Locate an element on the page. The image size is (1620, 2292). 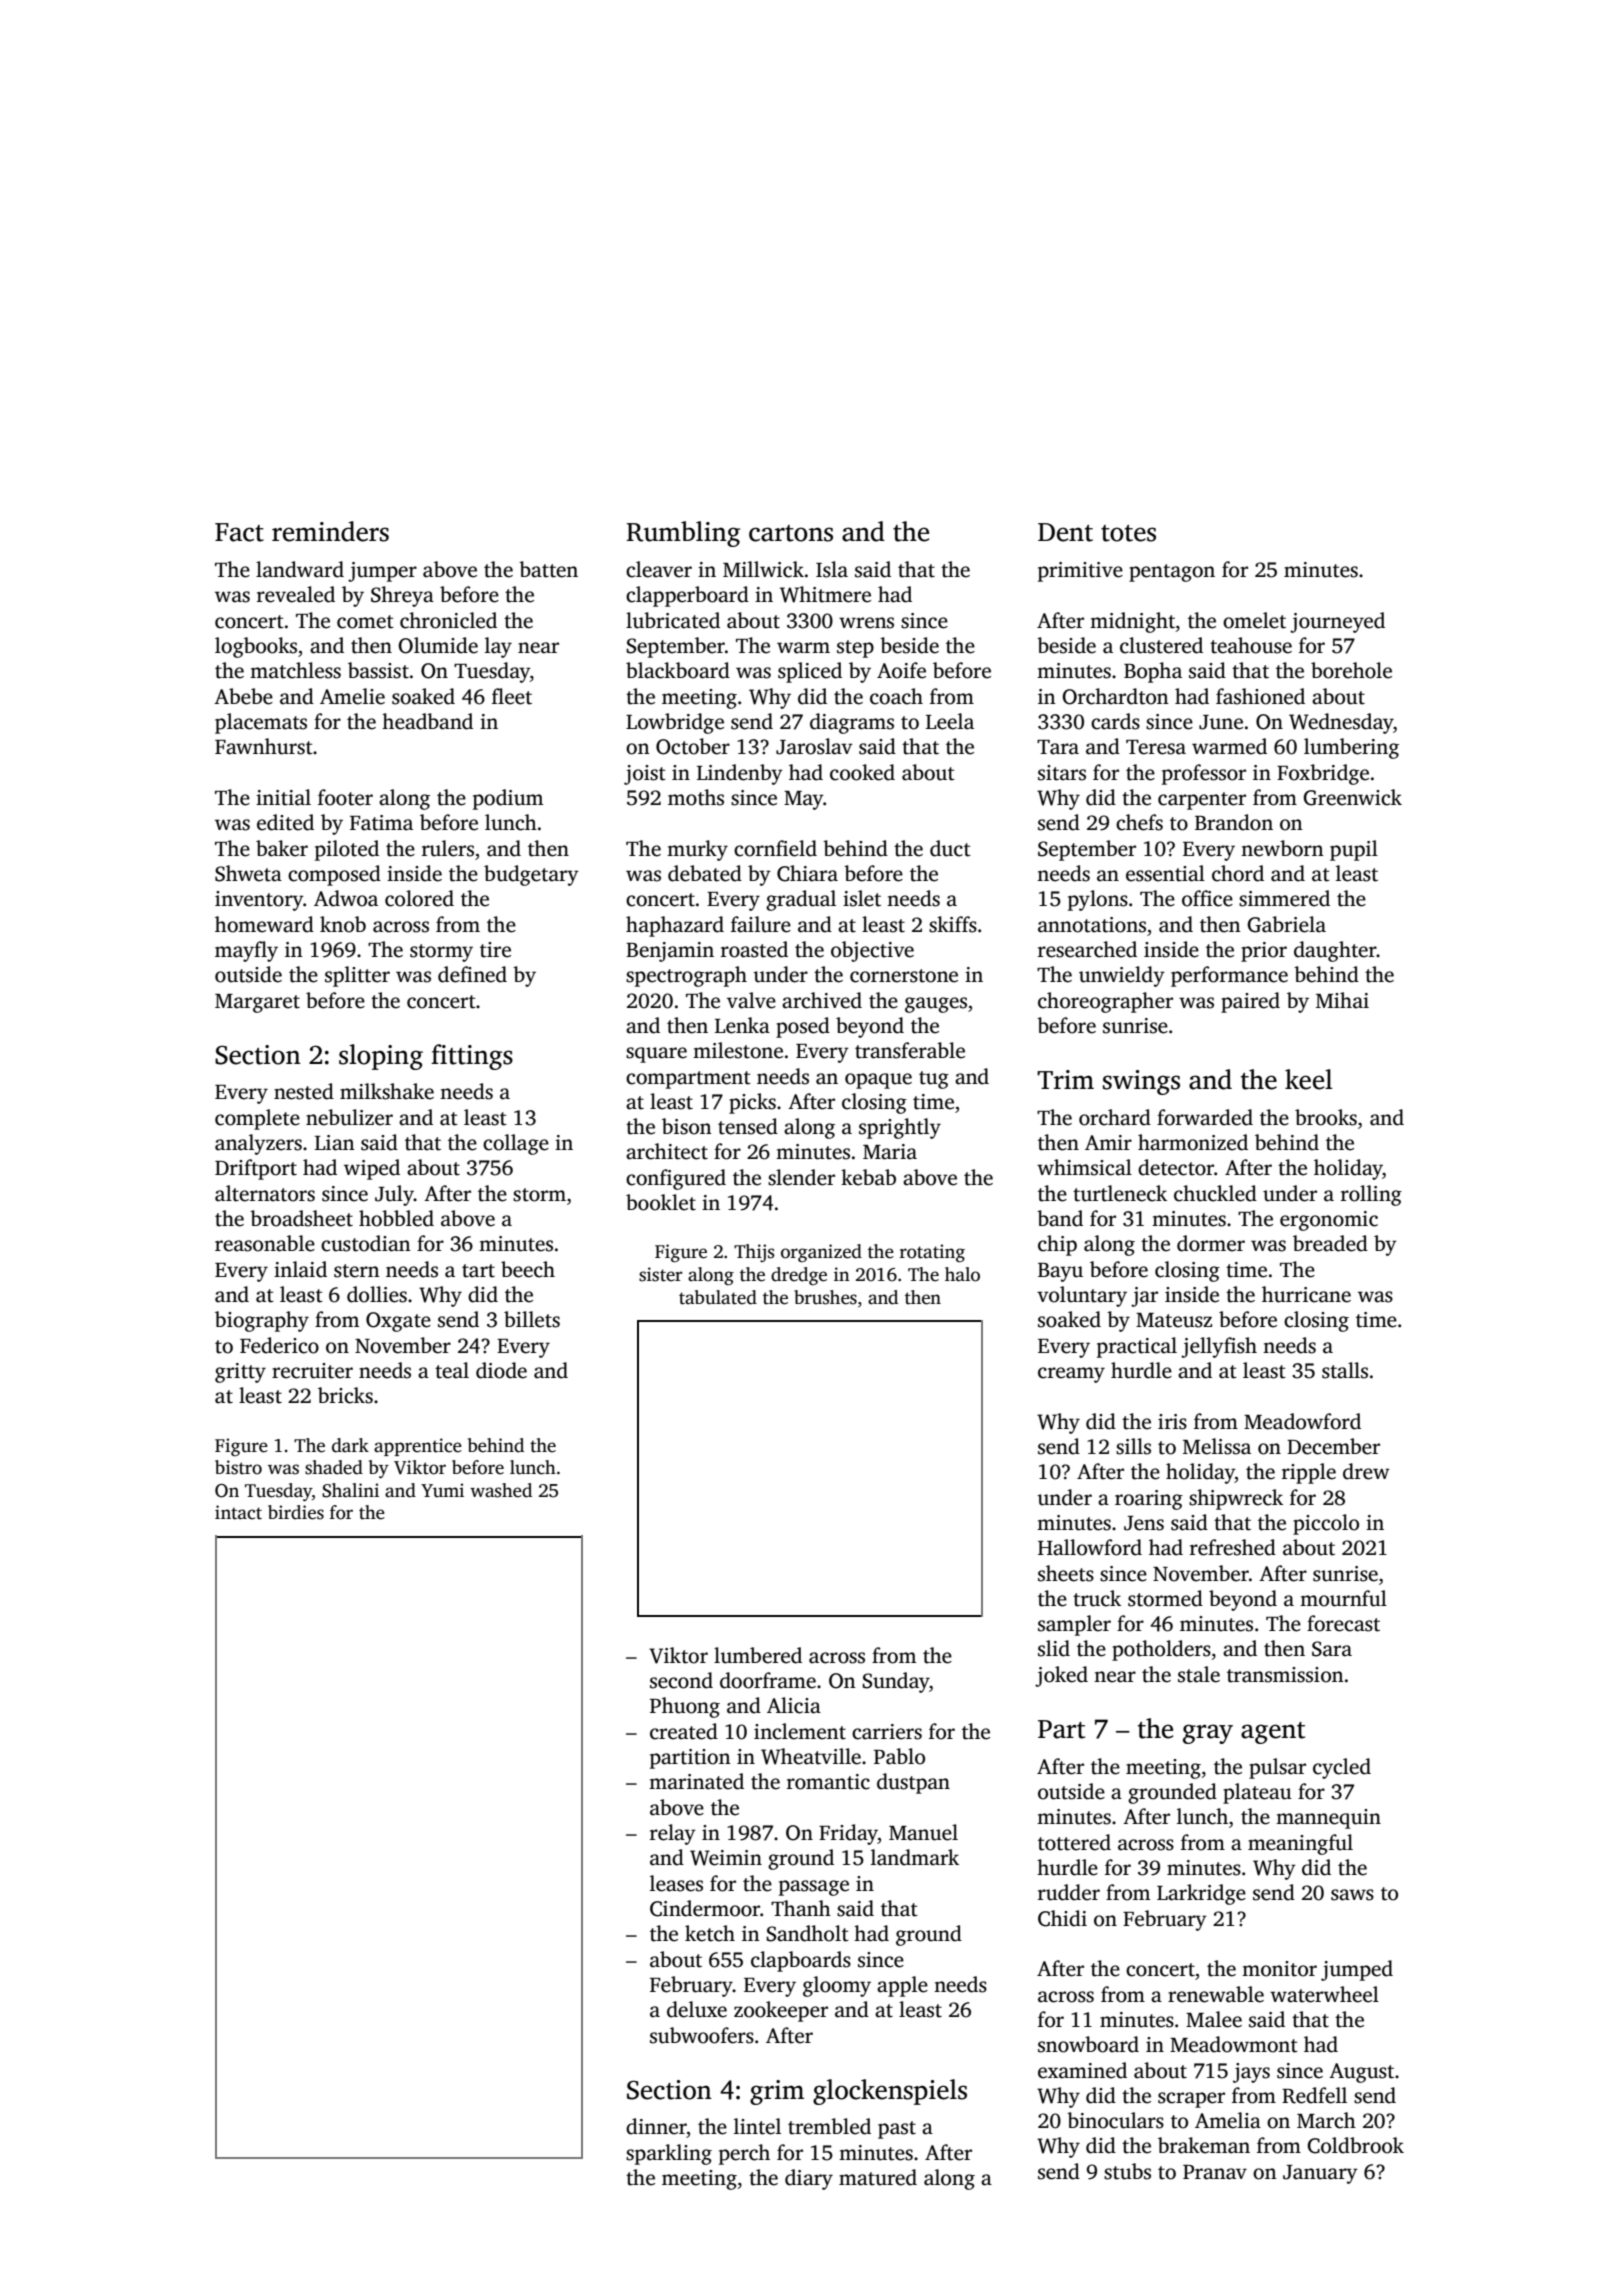
Aoife is located at coordinates (901, 670).
